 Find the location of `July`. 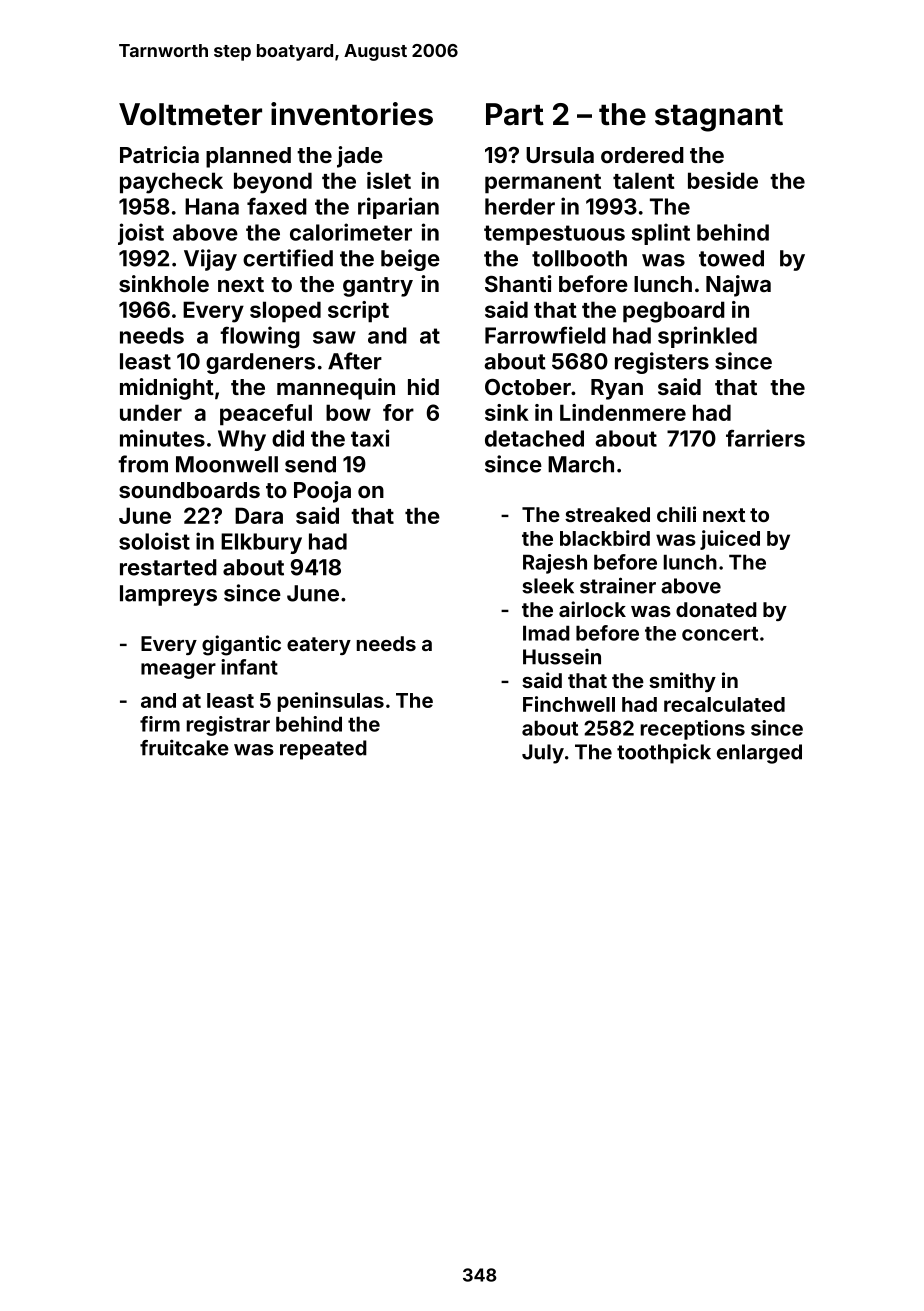

July is located at coordinates (543, 754).
